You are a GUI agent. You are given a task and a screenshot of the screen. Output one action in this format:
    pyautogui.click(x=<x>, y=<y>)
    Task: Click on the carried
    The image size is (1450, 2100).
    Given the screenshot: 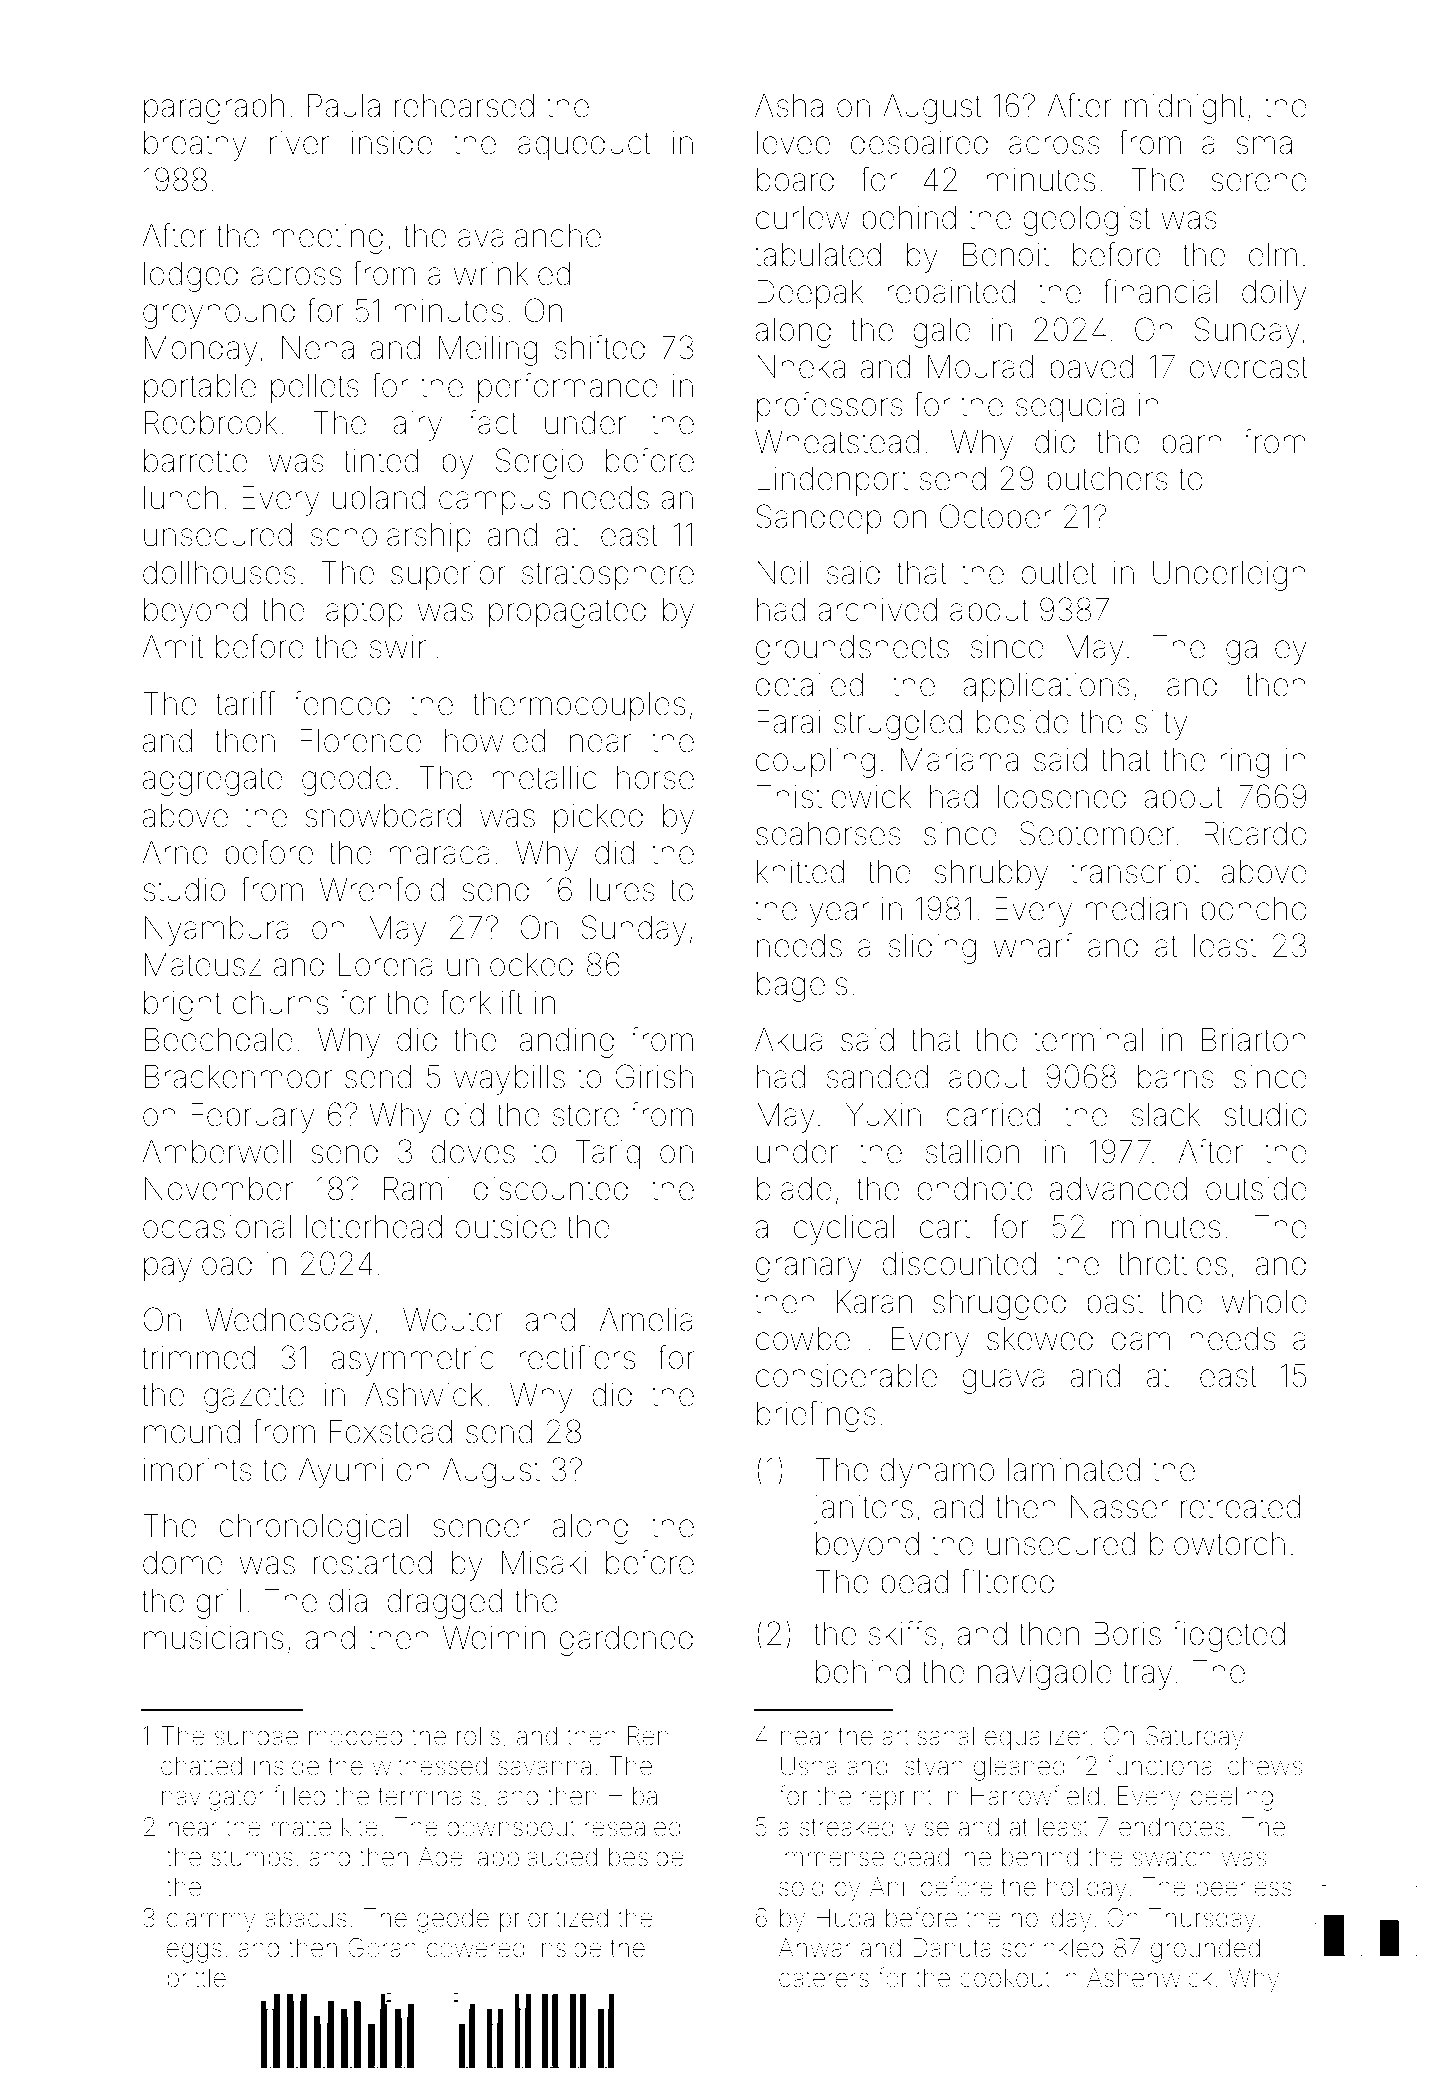 What is the action you would take?
    pyautogui.click(x=993, y=1115)
